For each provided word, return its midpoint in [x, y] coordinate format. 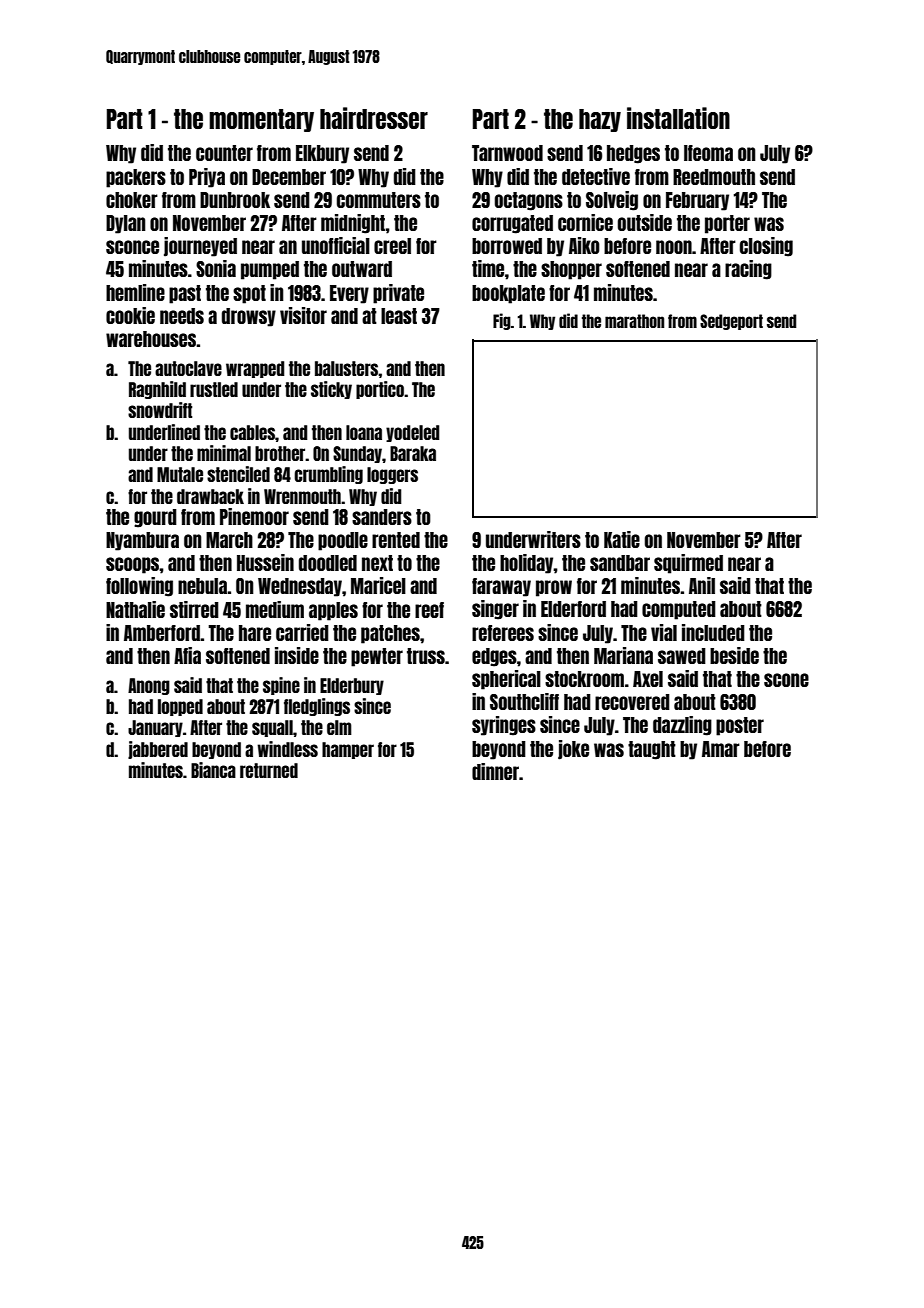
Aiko [584, 245]
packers [136, 178]
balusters [347, 368]
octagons [529, 201]
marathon [634, 321]
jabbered [158, 750]
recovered [632, 702]
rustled [214, 389]
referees [503, 633]
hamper [348, 750]
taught [652, 750]
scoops [133, 565]
